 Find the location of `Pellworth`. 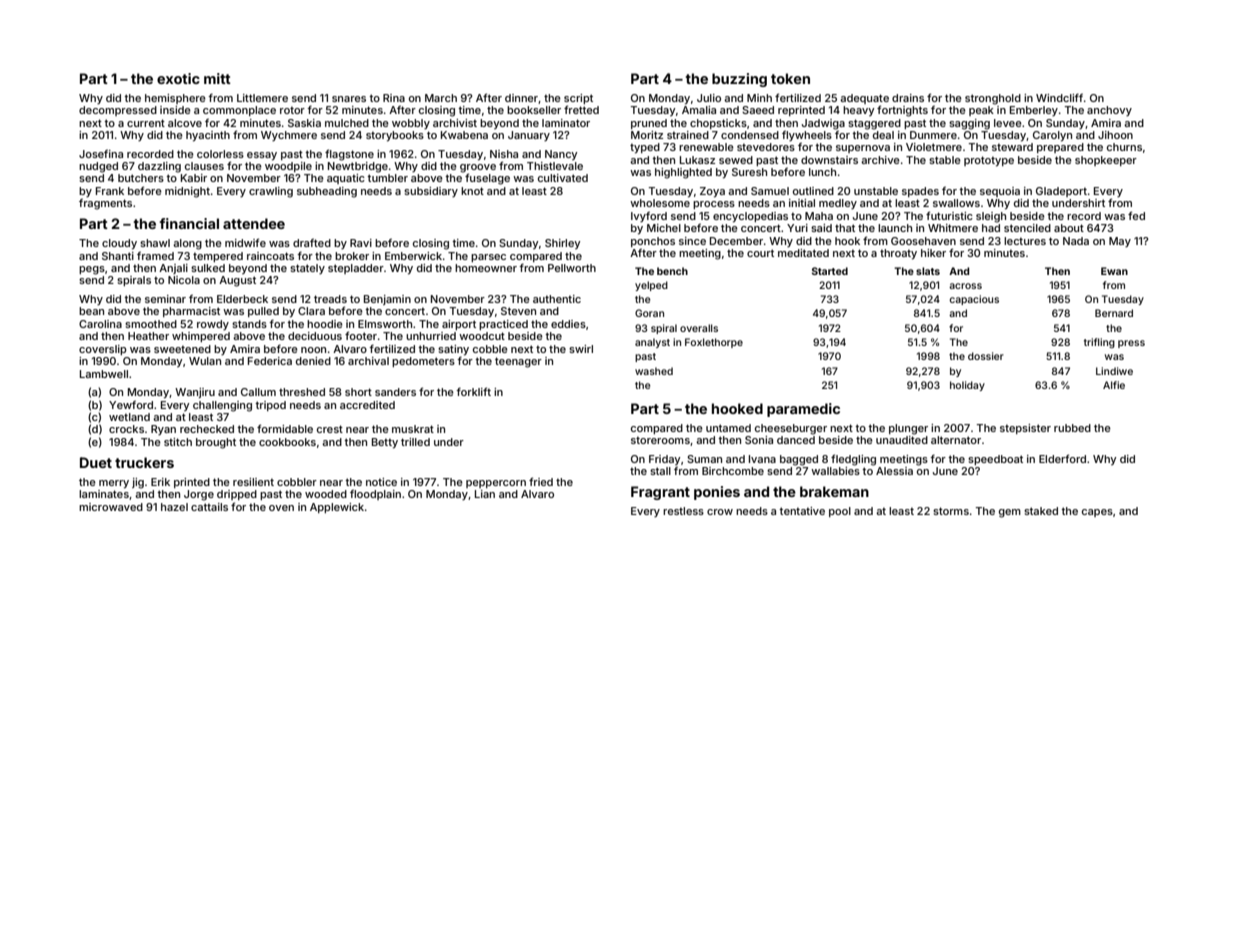

Pellworth is located at coordinates (572, 268).
